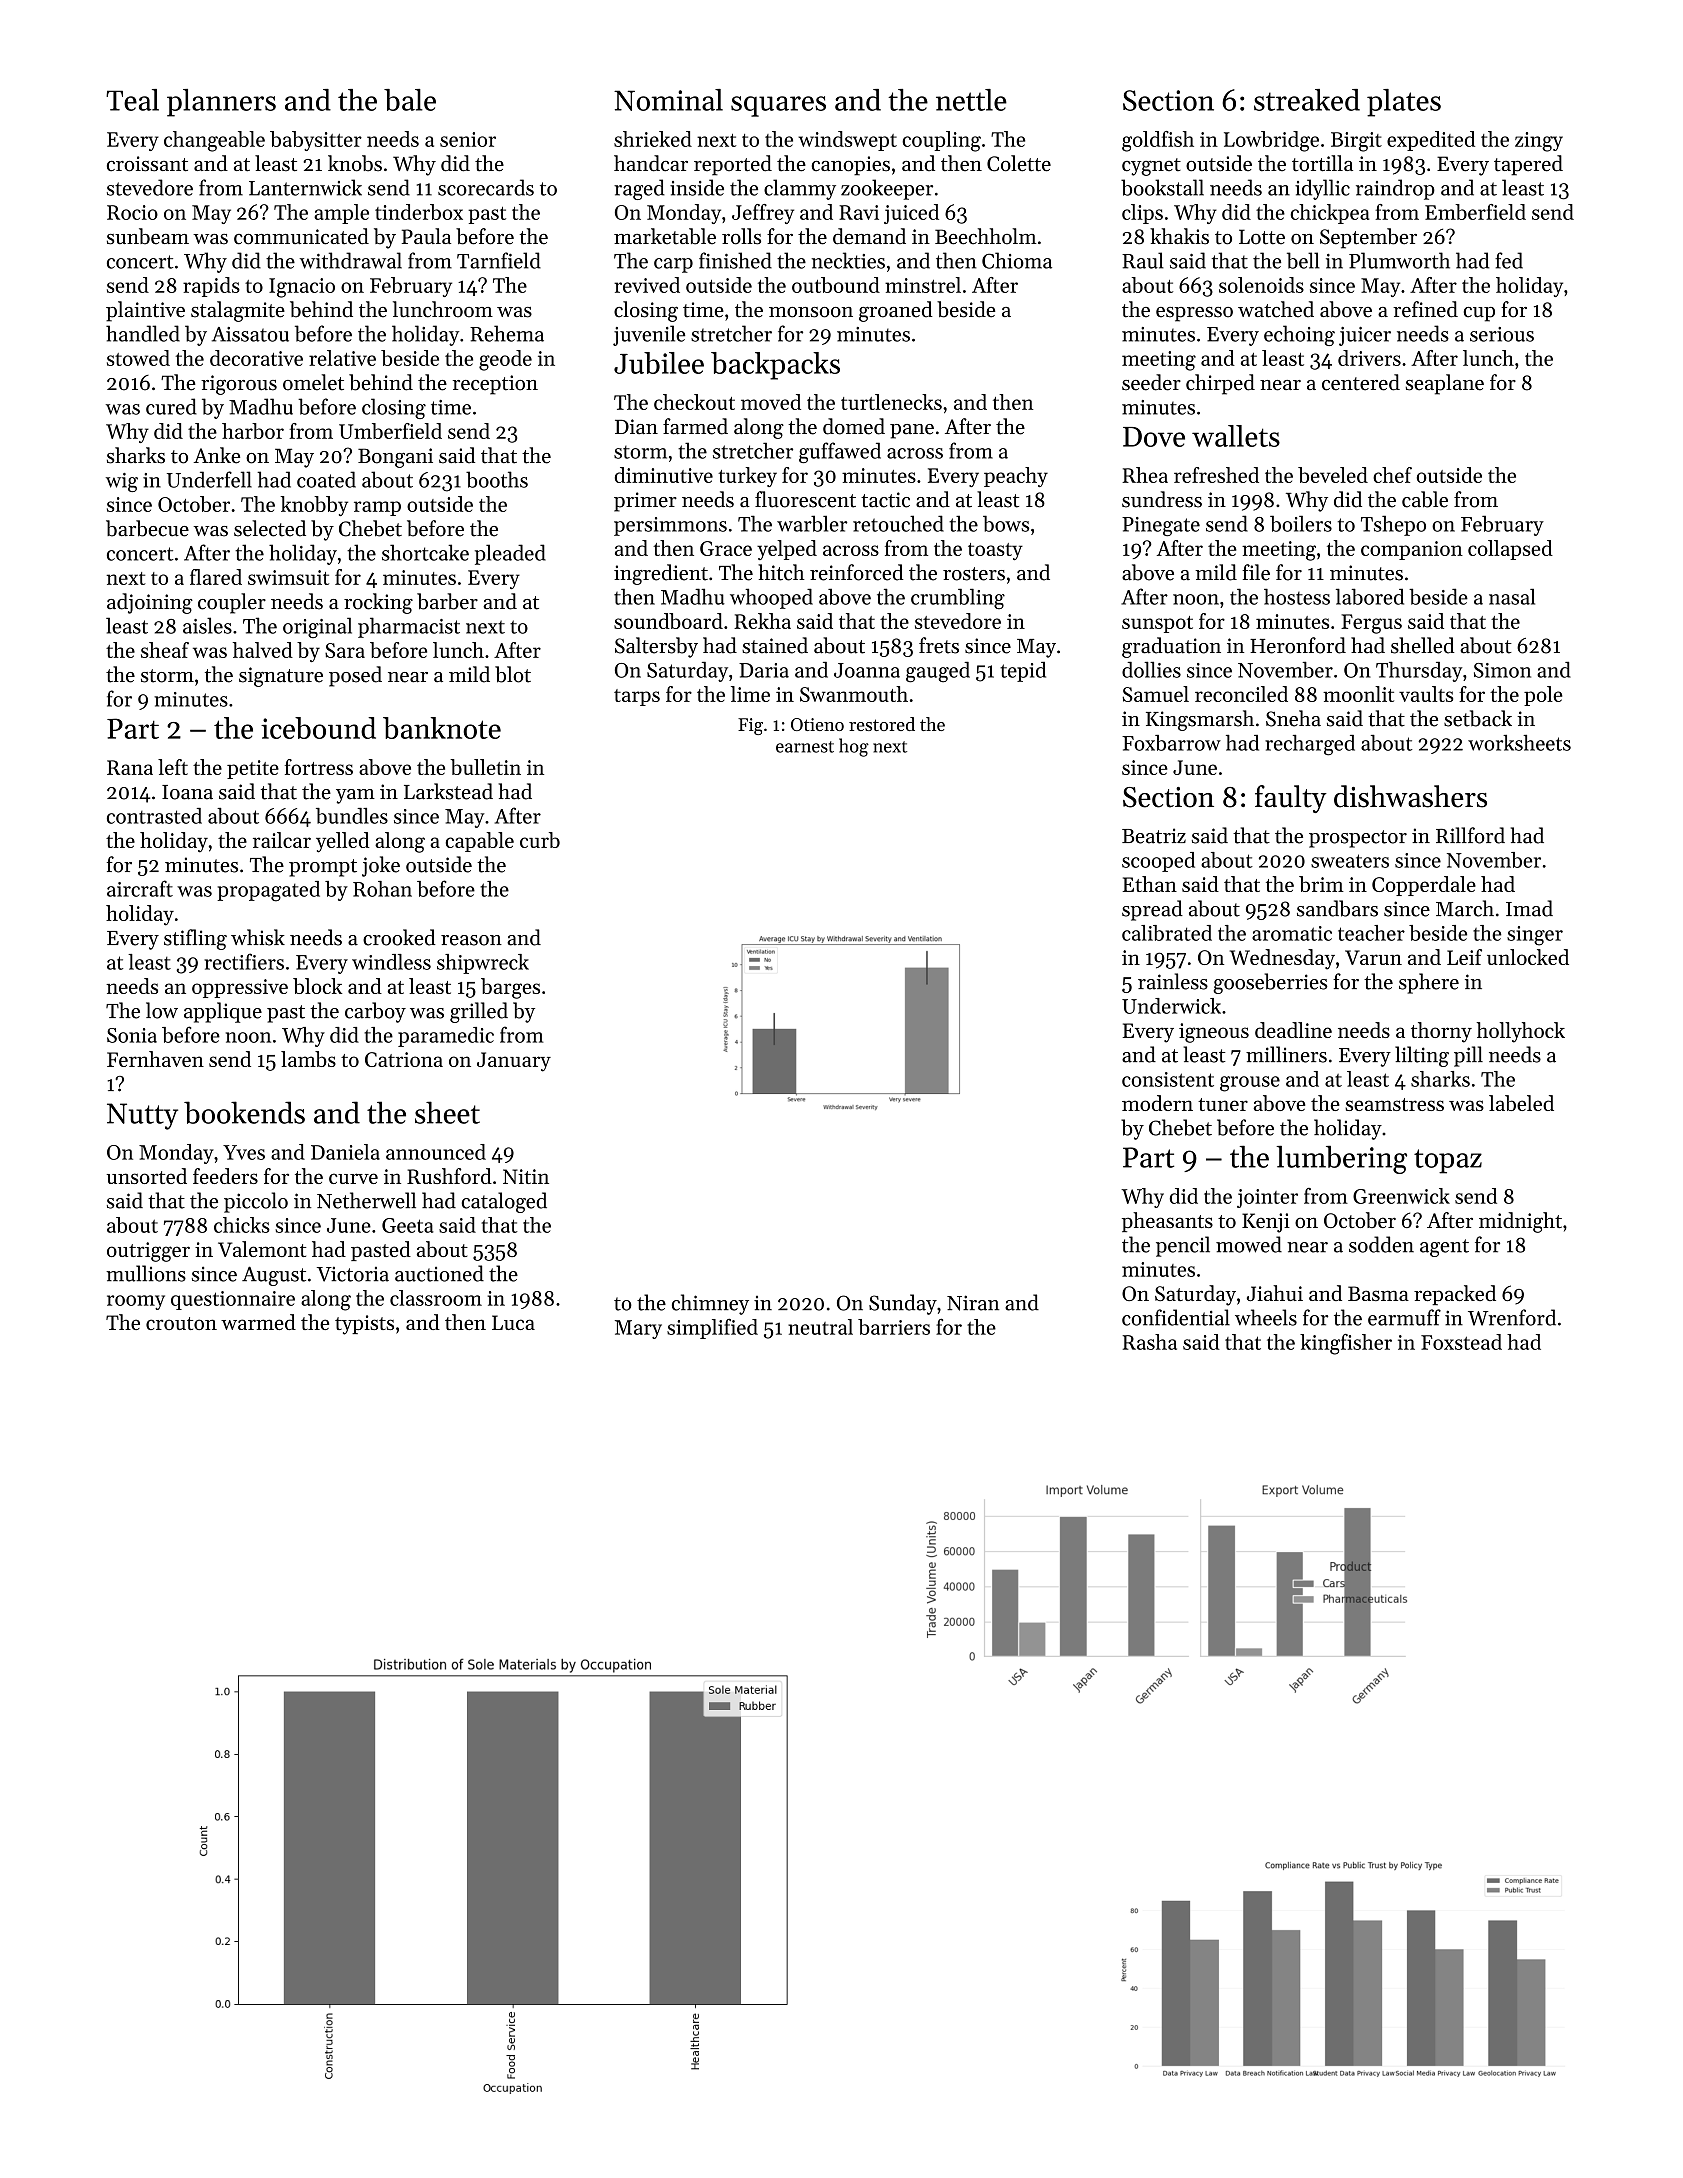 The width and height of the screenshot is (1683, 2178). Describe the element at coordinates (404, 1059) in the screenshot. I see `Catriona` at that location.
